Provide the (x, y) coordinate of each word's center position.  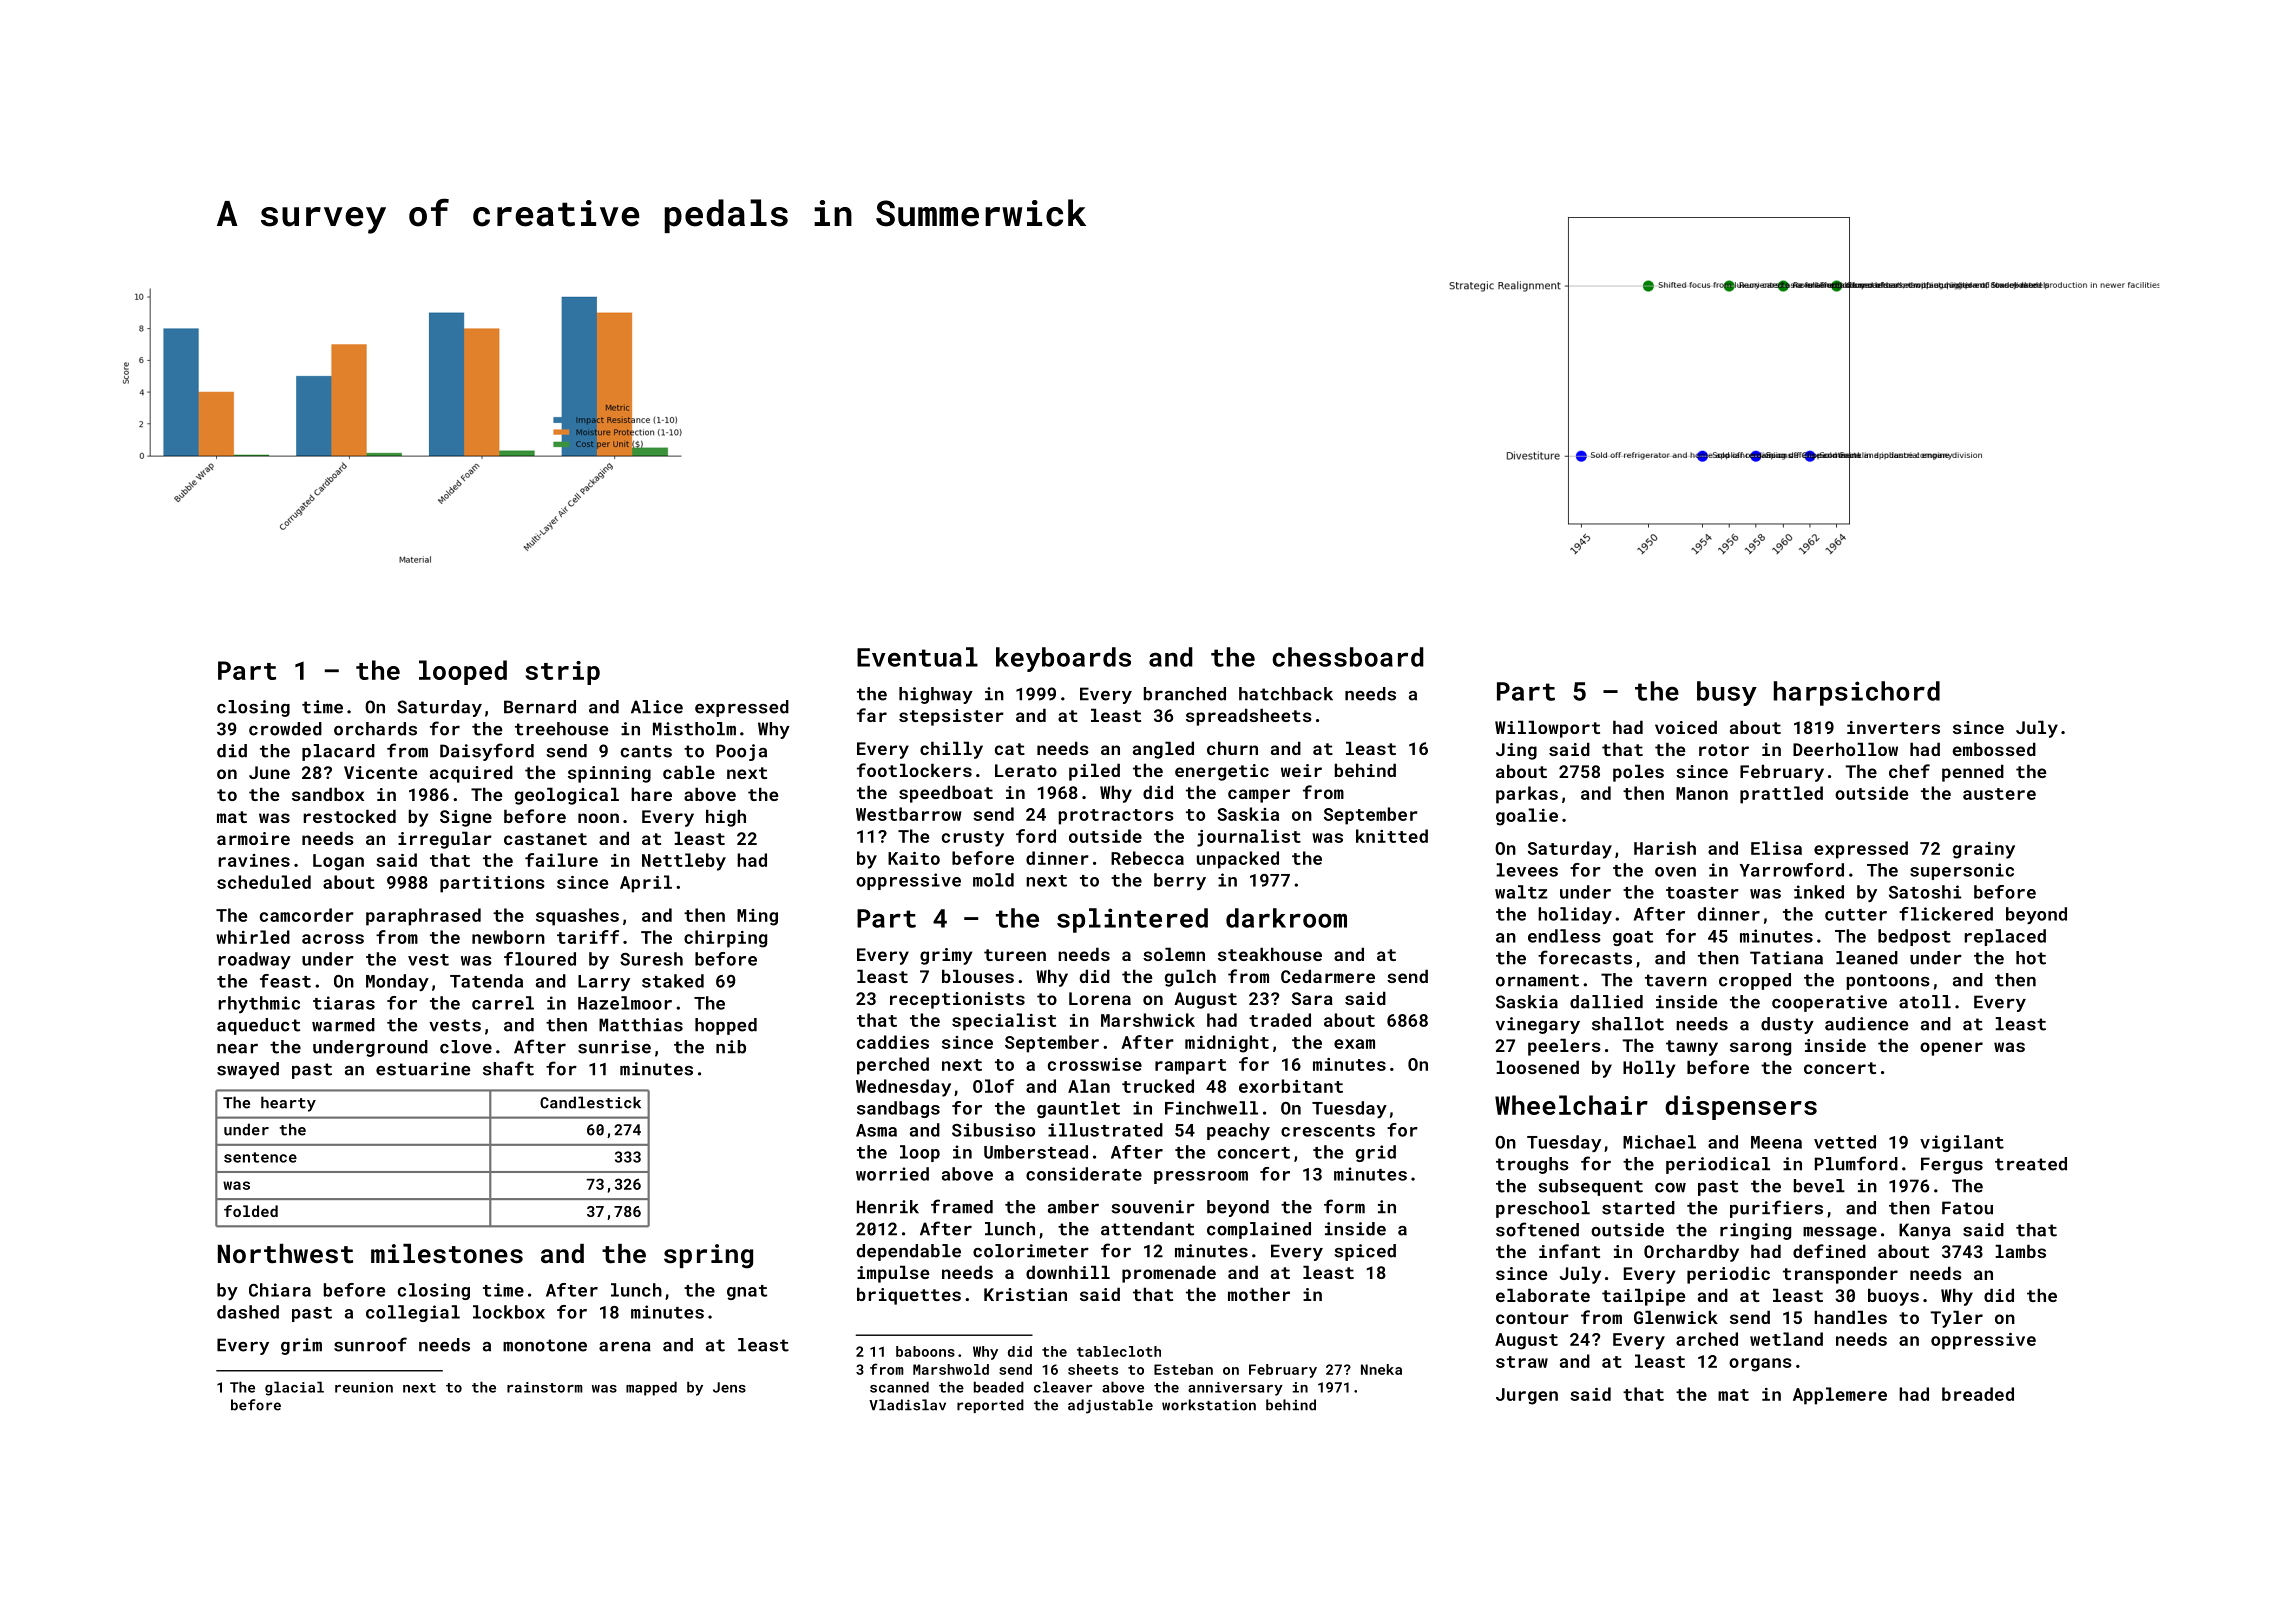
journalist (1249, 838)
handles (1850, 1317)
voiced (1686, 727)
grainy (1984, 850)
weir (1301, 770)
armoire (253, 838)
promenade (1169, 1274)
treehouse (561, 729)
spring (708, 1256)
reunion (364, 1387)
